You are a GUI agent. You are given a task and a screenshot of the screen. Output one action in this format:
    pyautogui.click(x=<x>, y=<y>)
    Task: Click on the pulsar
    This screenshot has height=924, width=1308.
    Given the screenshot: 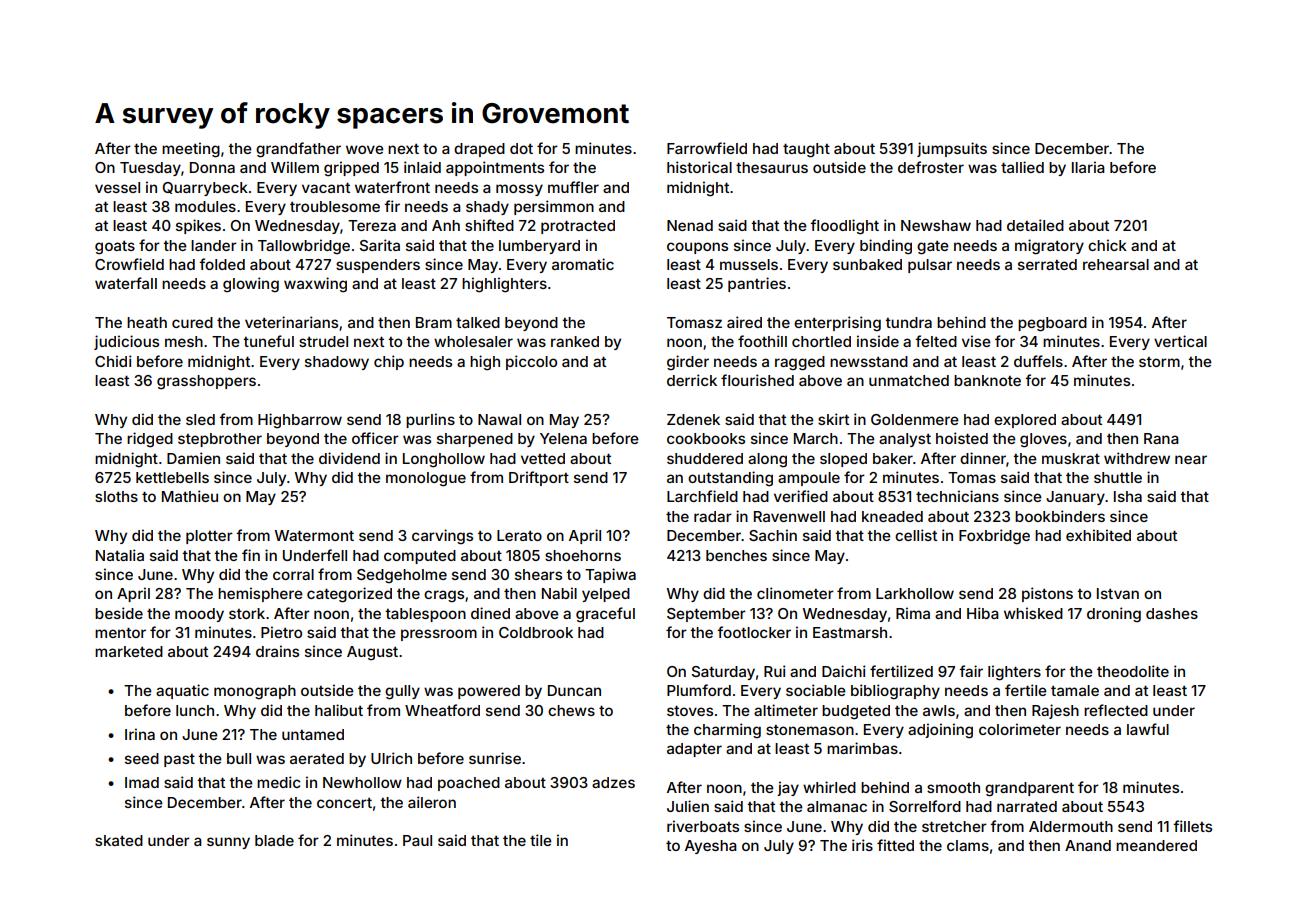 What is the action you would take?
    pyautogui.click(x=930, y=266)
